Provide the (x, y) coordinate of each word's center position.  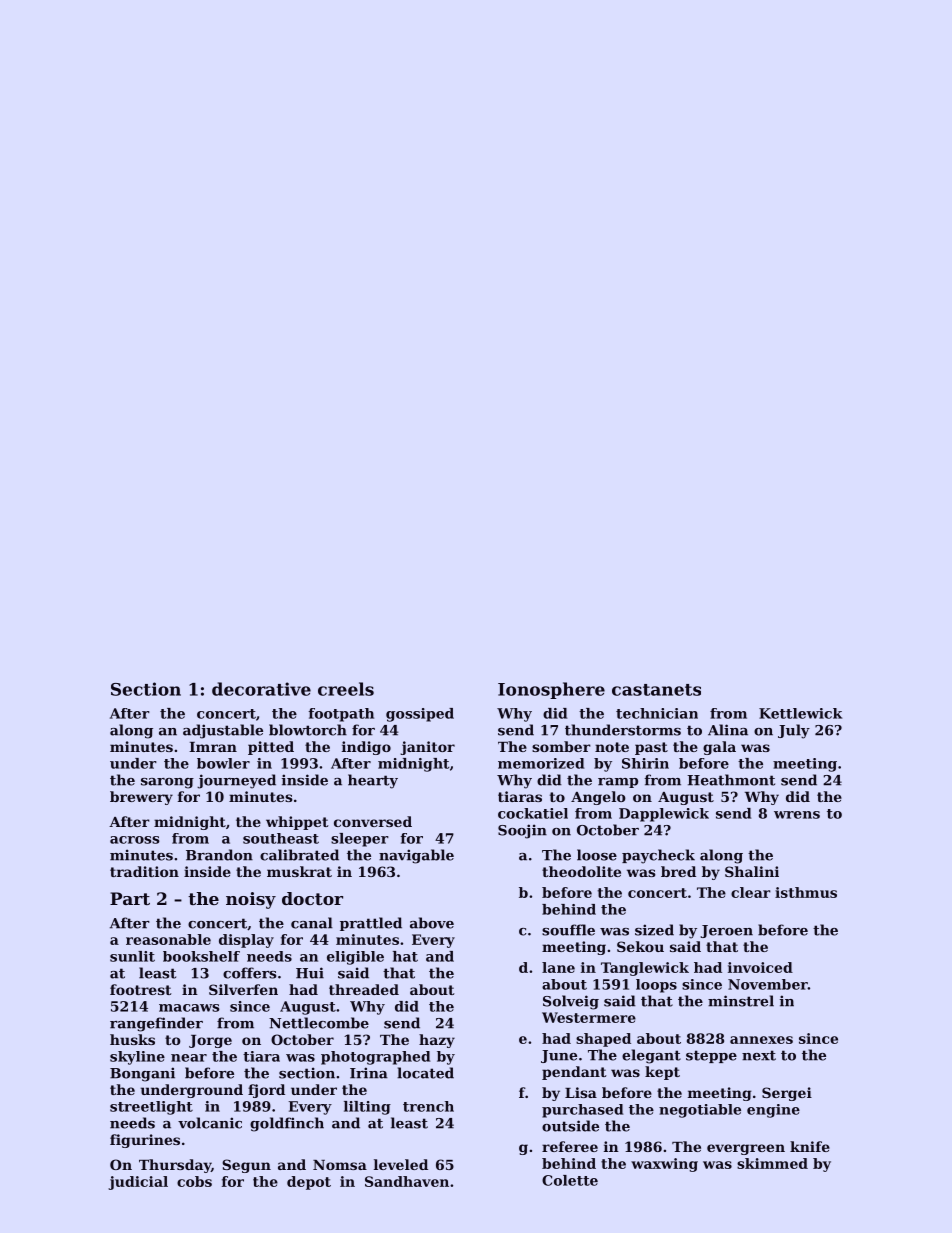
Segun (246, 1166)
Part (130, 898)
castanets (656, 690)
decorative (261, 689)
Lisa (581, 1092)
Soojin (522, 831)
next (759, 1055)
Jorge (210, 1041)
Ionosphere (551, 690)
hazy (437, 1041)
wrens (797, 815)
